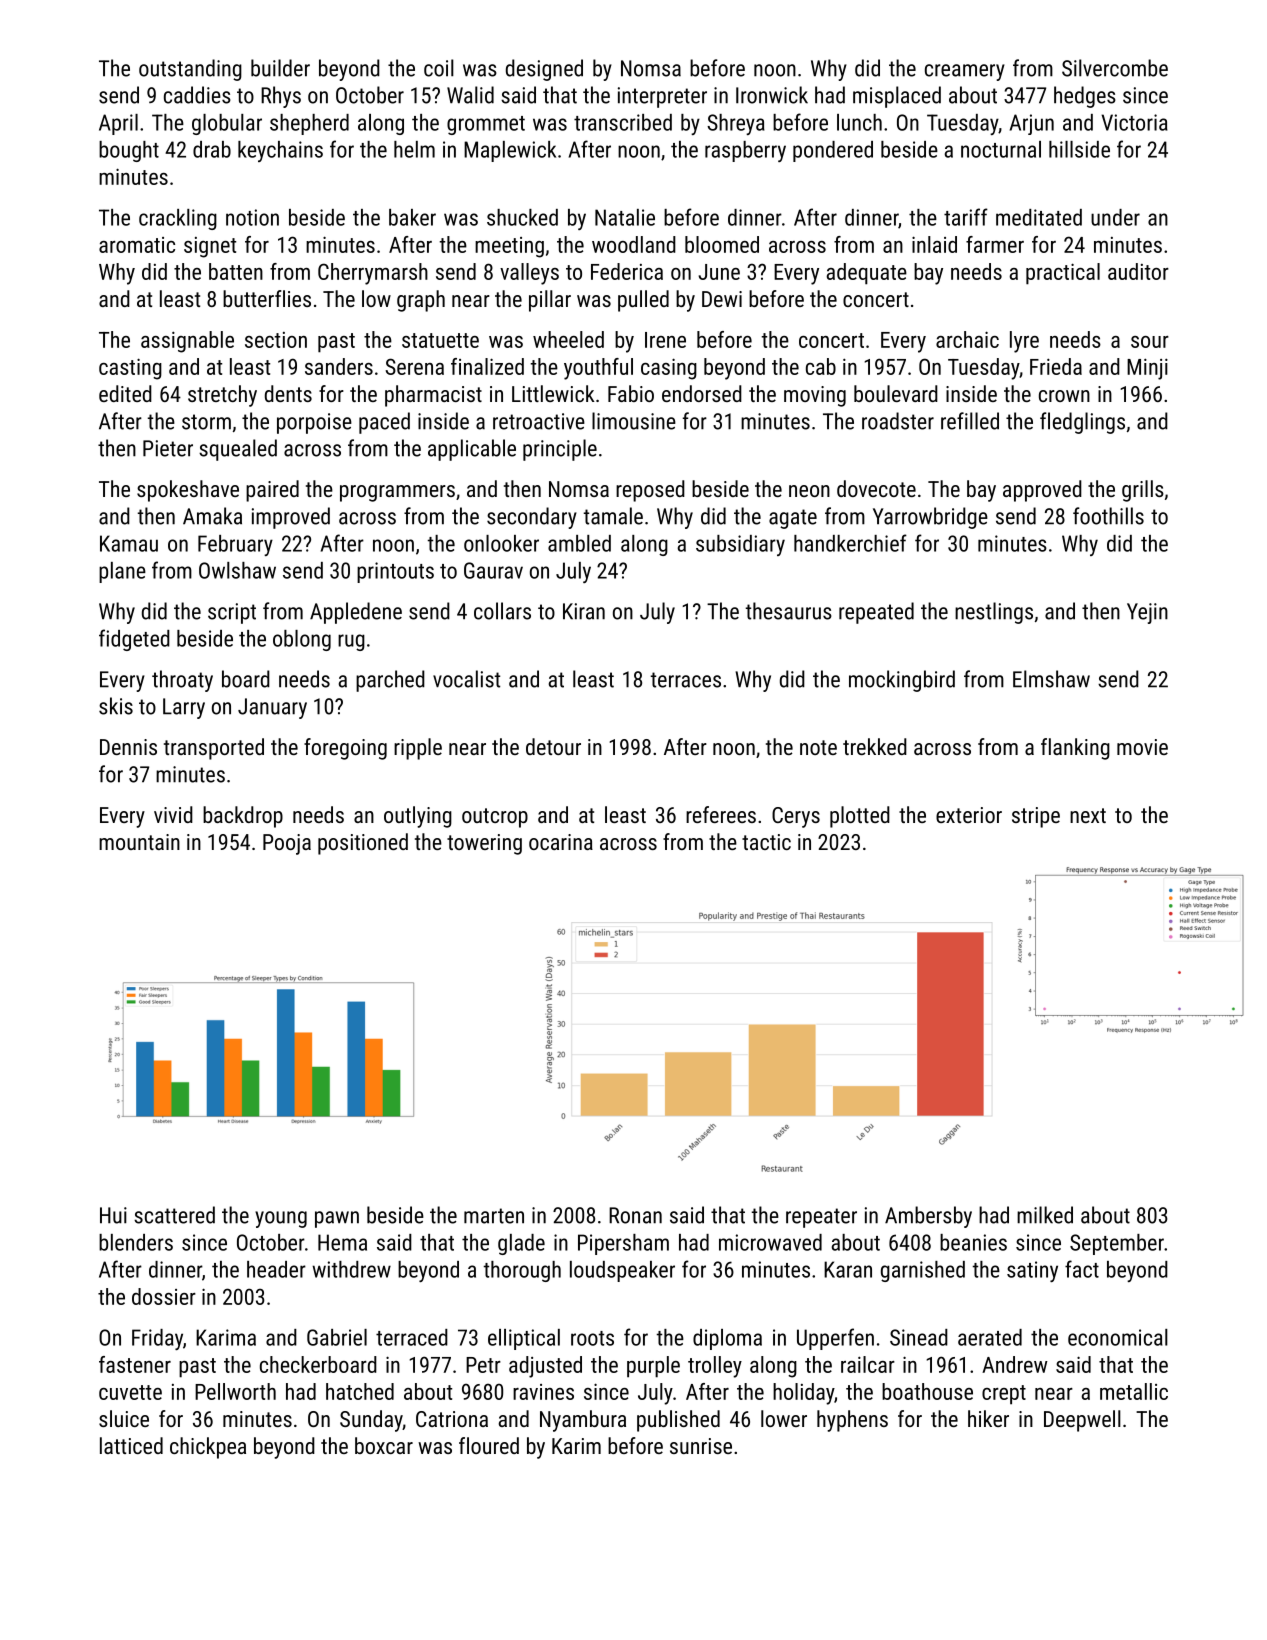  What do you see at coordinates (702, 393) in the page?
I see `endorsed` at bounding box center [702, 393].
